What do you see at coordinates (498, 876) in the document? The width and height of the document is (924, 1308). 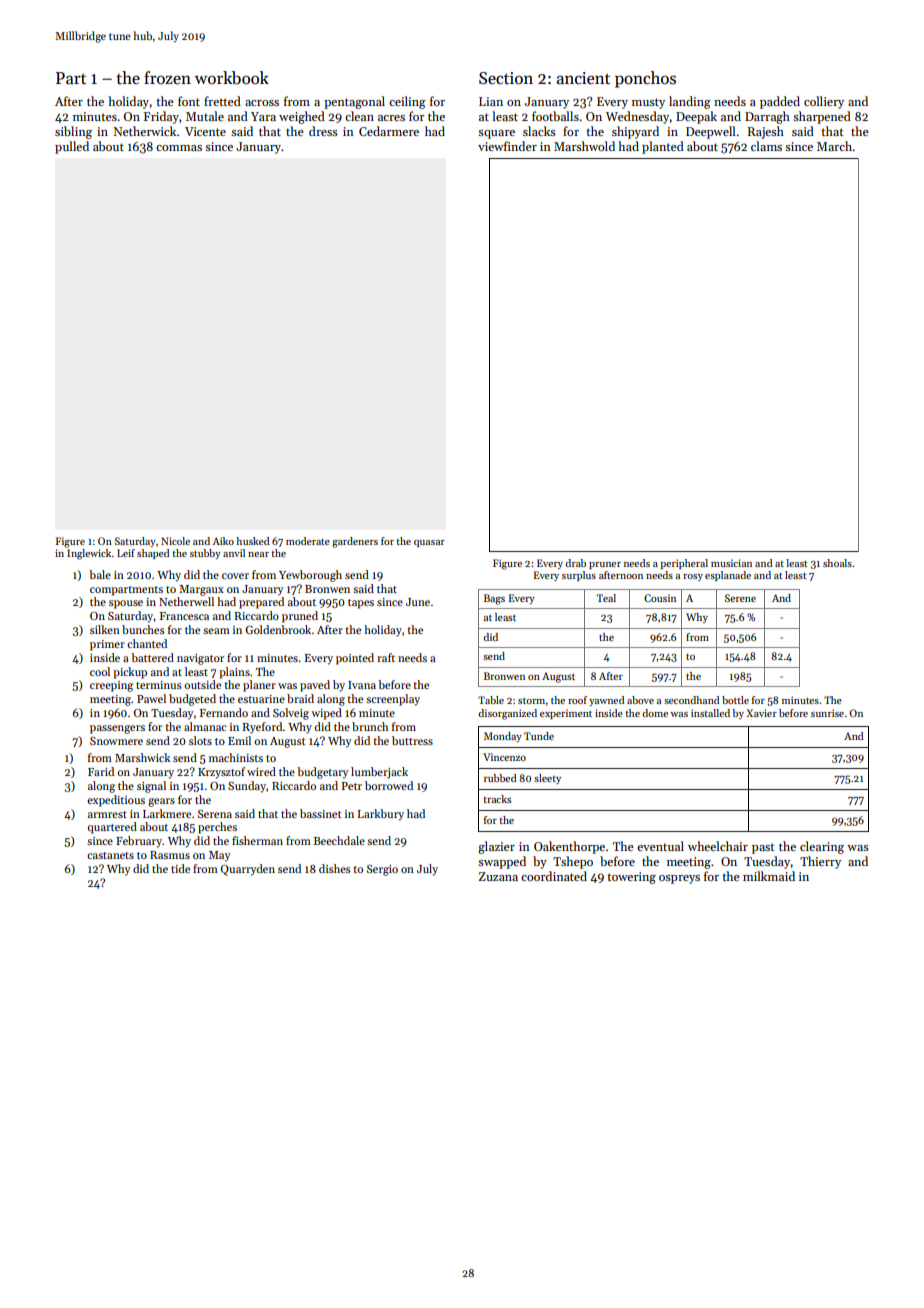 I see `Zuzana` at bounding box center [498, 876].
